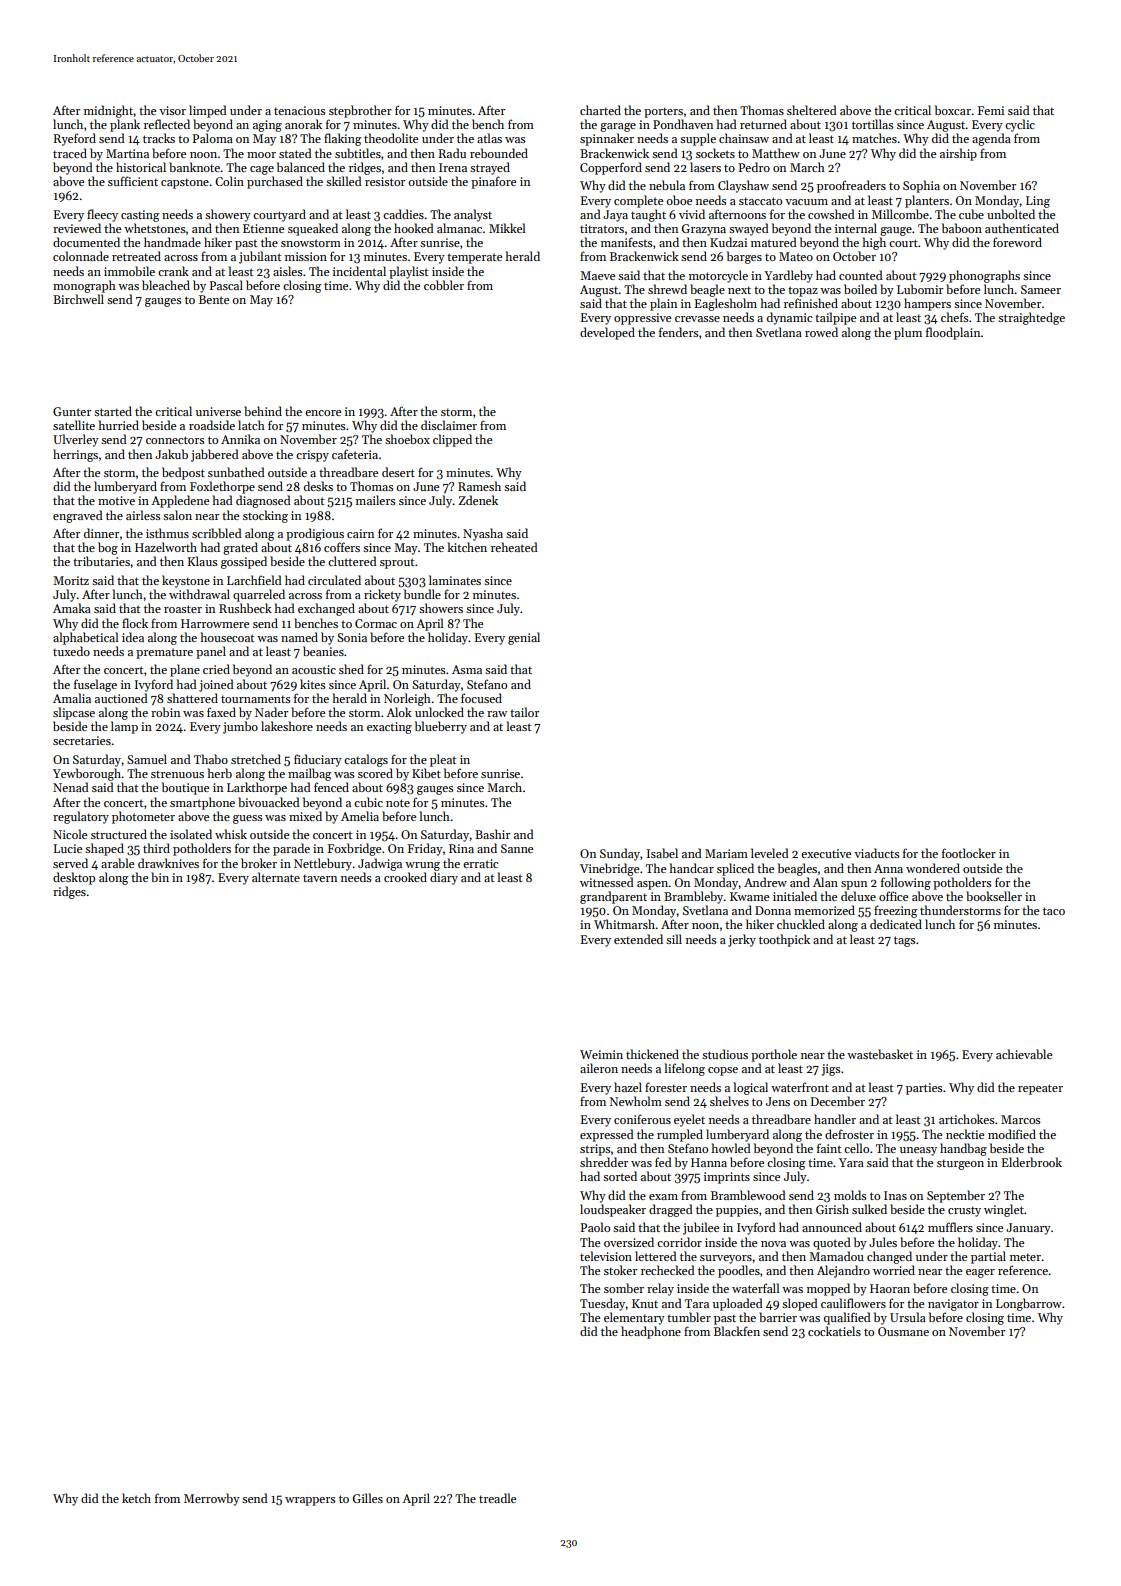  Describe the element at coordinates (168, 863) in the page. I see `drawknives` at that location.
